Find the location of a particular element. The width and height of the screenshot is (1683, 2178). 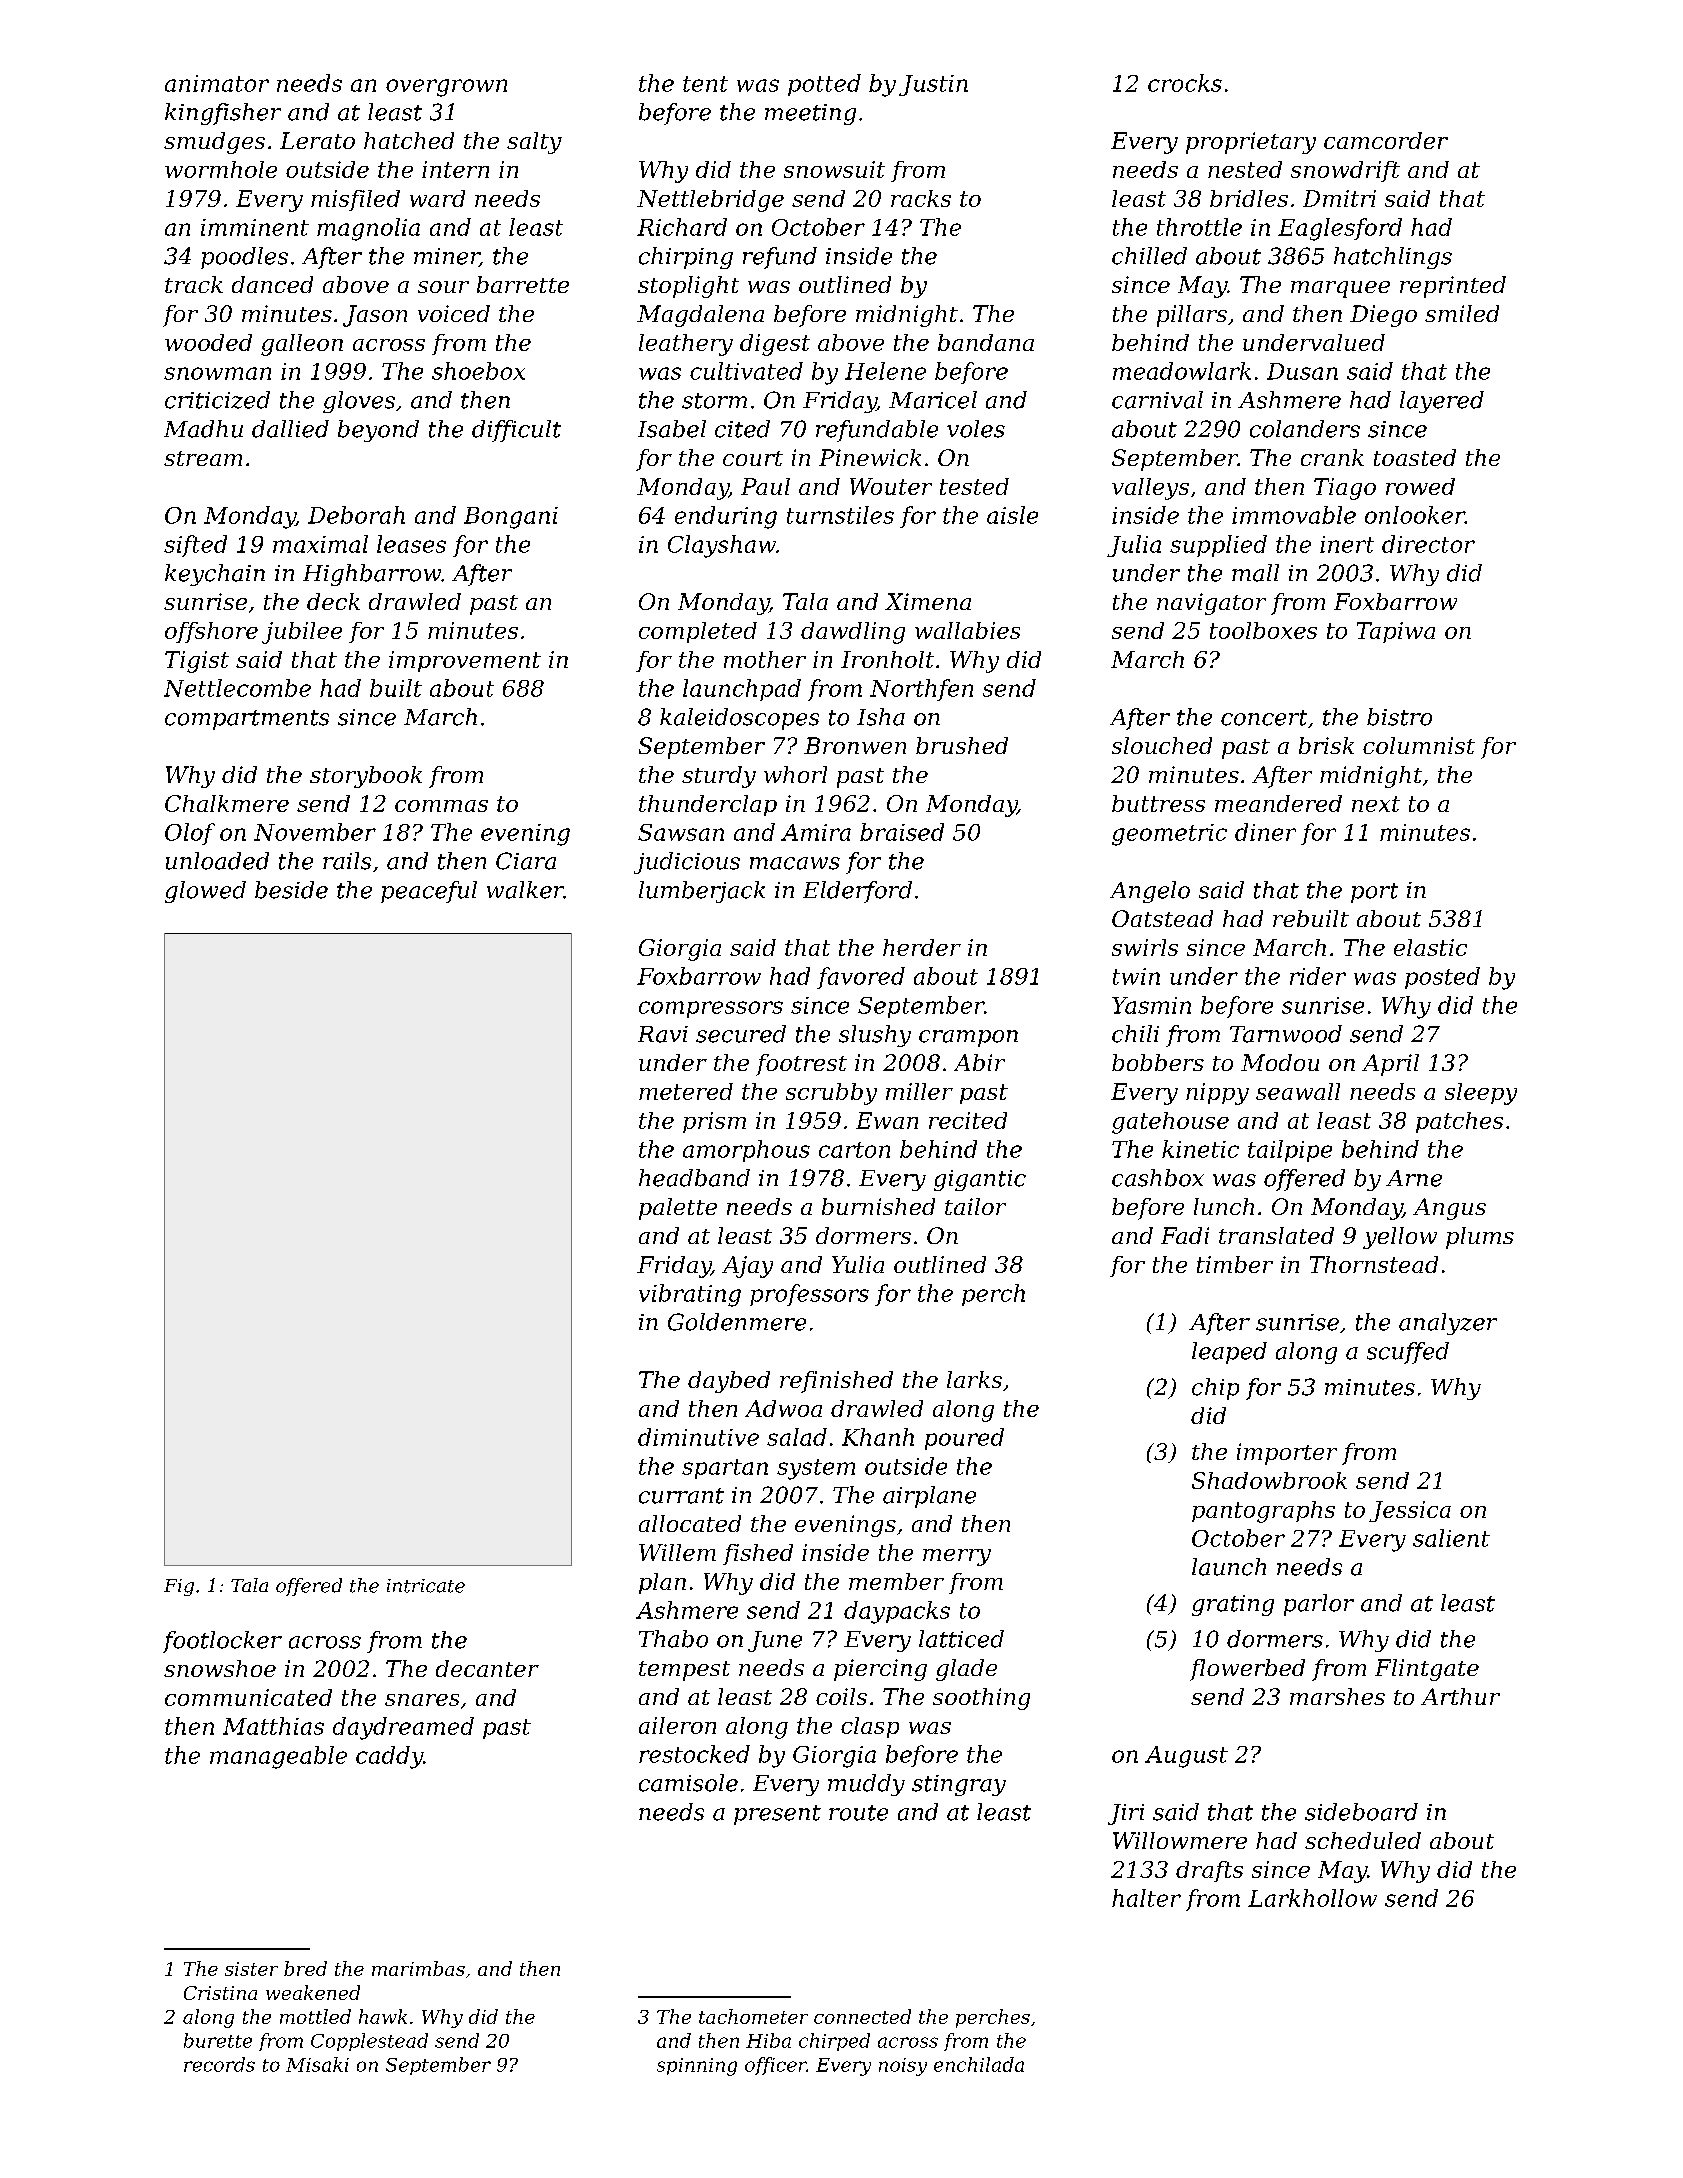

Clayshaw is located at coordinates (722, 546).
